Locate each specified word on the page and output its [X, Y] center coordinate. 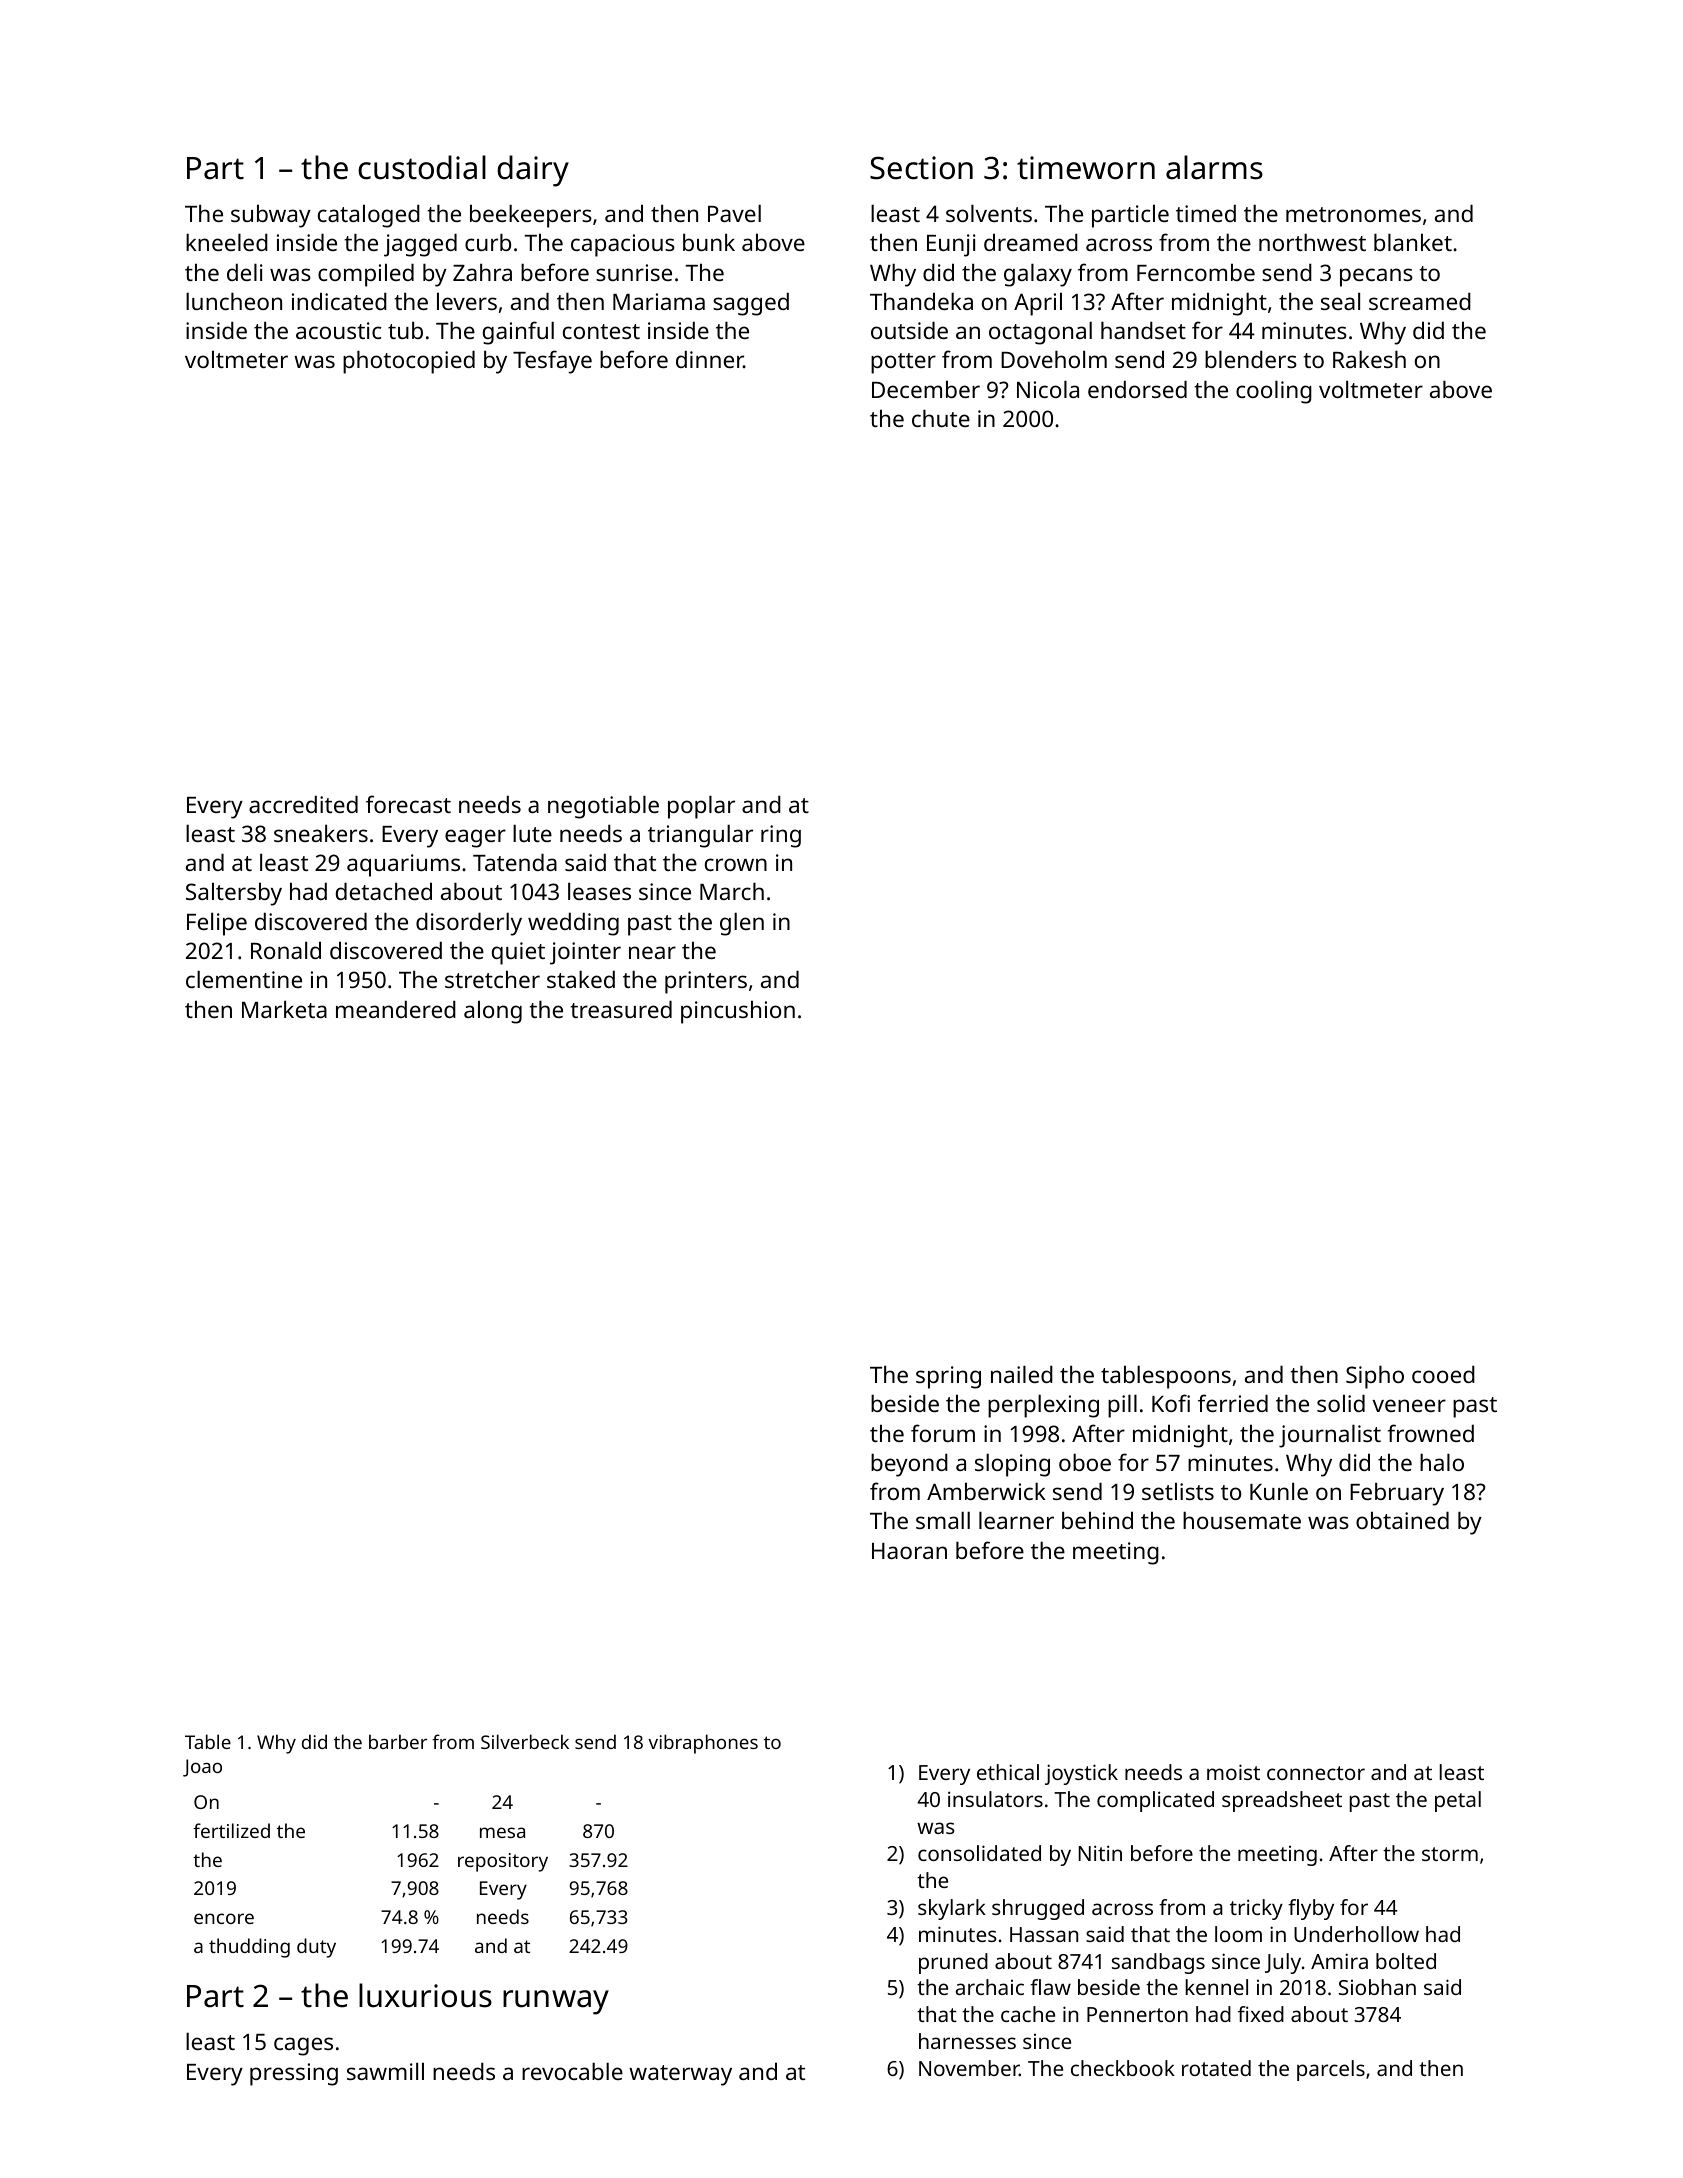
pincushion [738, 1012]
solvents [989, 213]
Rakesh [1369, 359]
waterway [680, 2075]
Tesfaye [552, 362]
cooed [1443, 1374]
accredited [303, 804]
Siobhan [1377, 1987]
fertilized [231, 1830]
